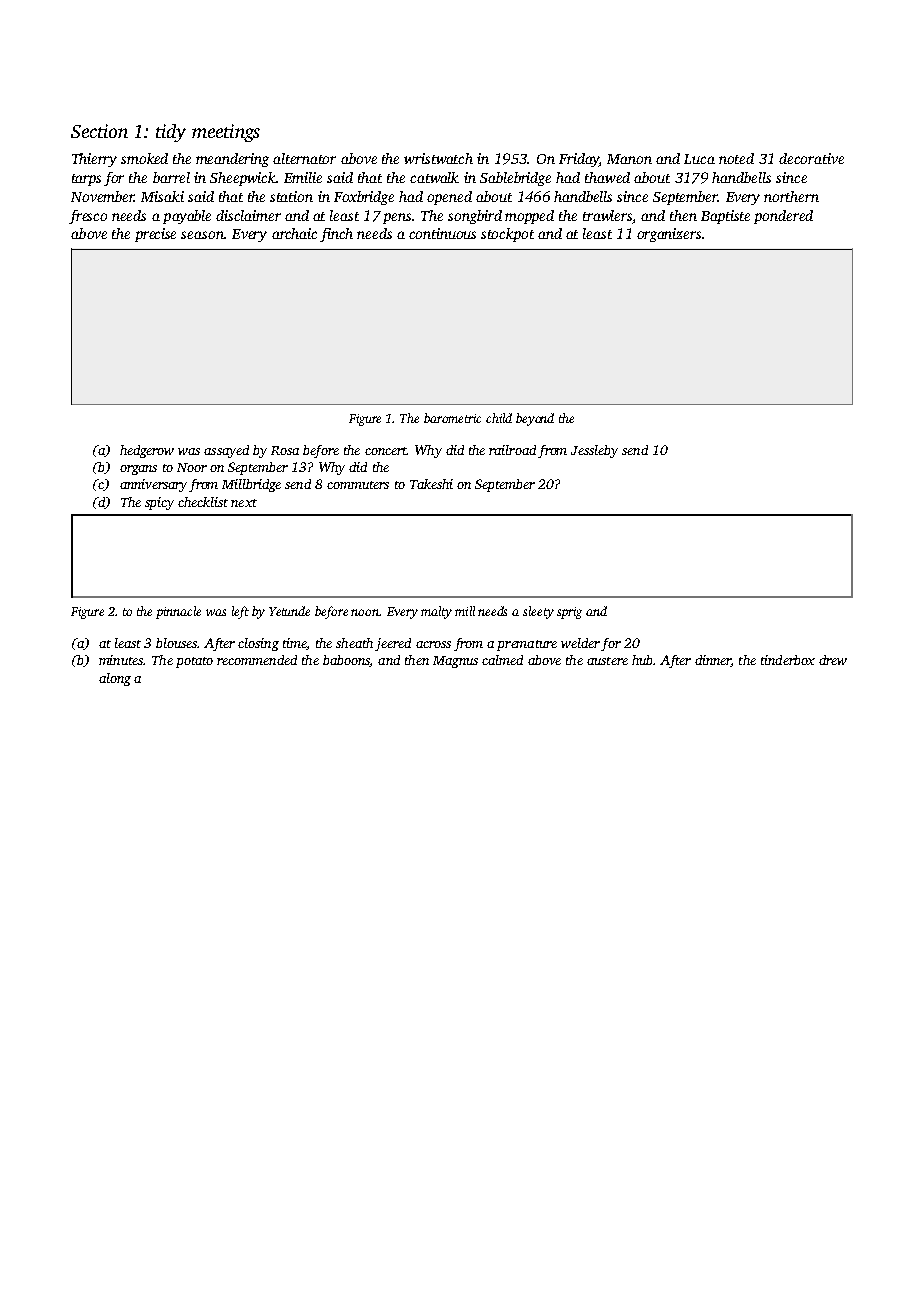 Image resolution: width=924 pixels, height=1308 pixels. What do you see at coordinates (178, 612) in the image?
I see `pinnacle` at bounding box center [178, 612].
